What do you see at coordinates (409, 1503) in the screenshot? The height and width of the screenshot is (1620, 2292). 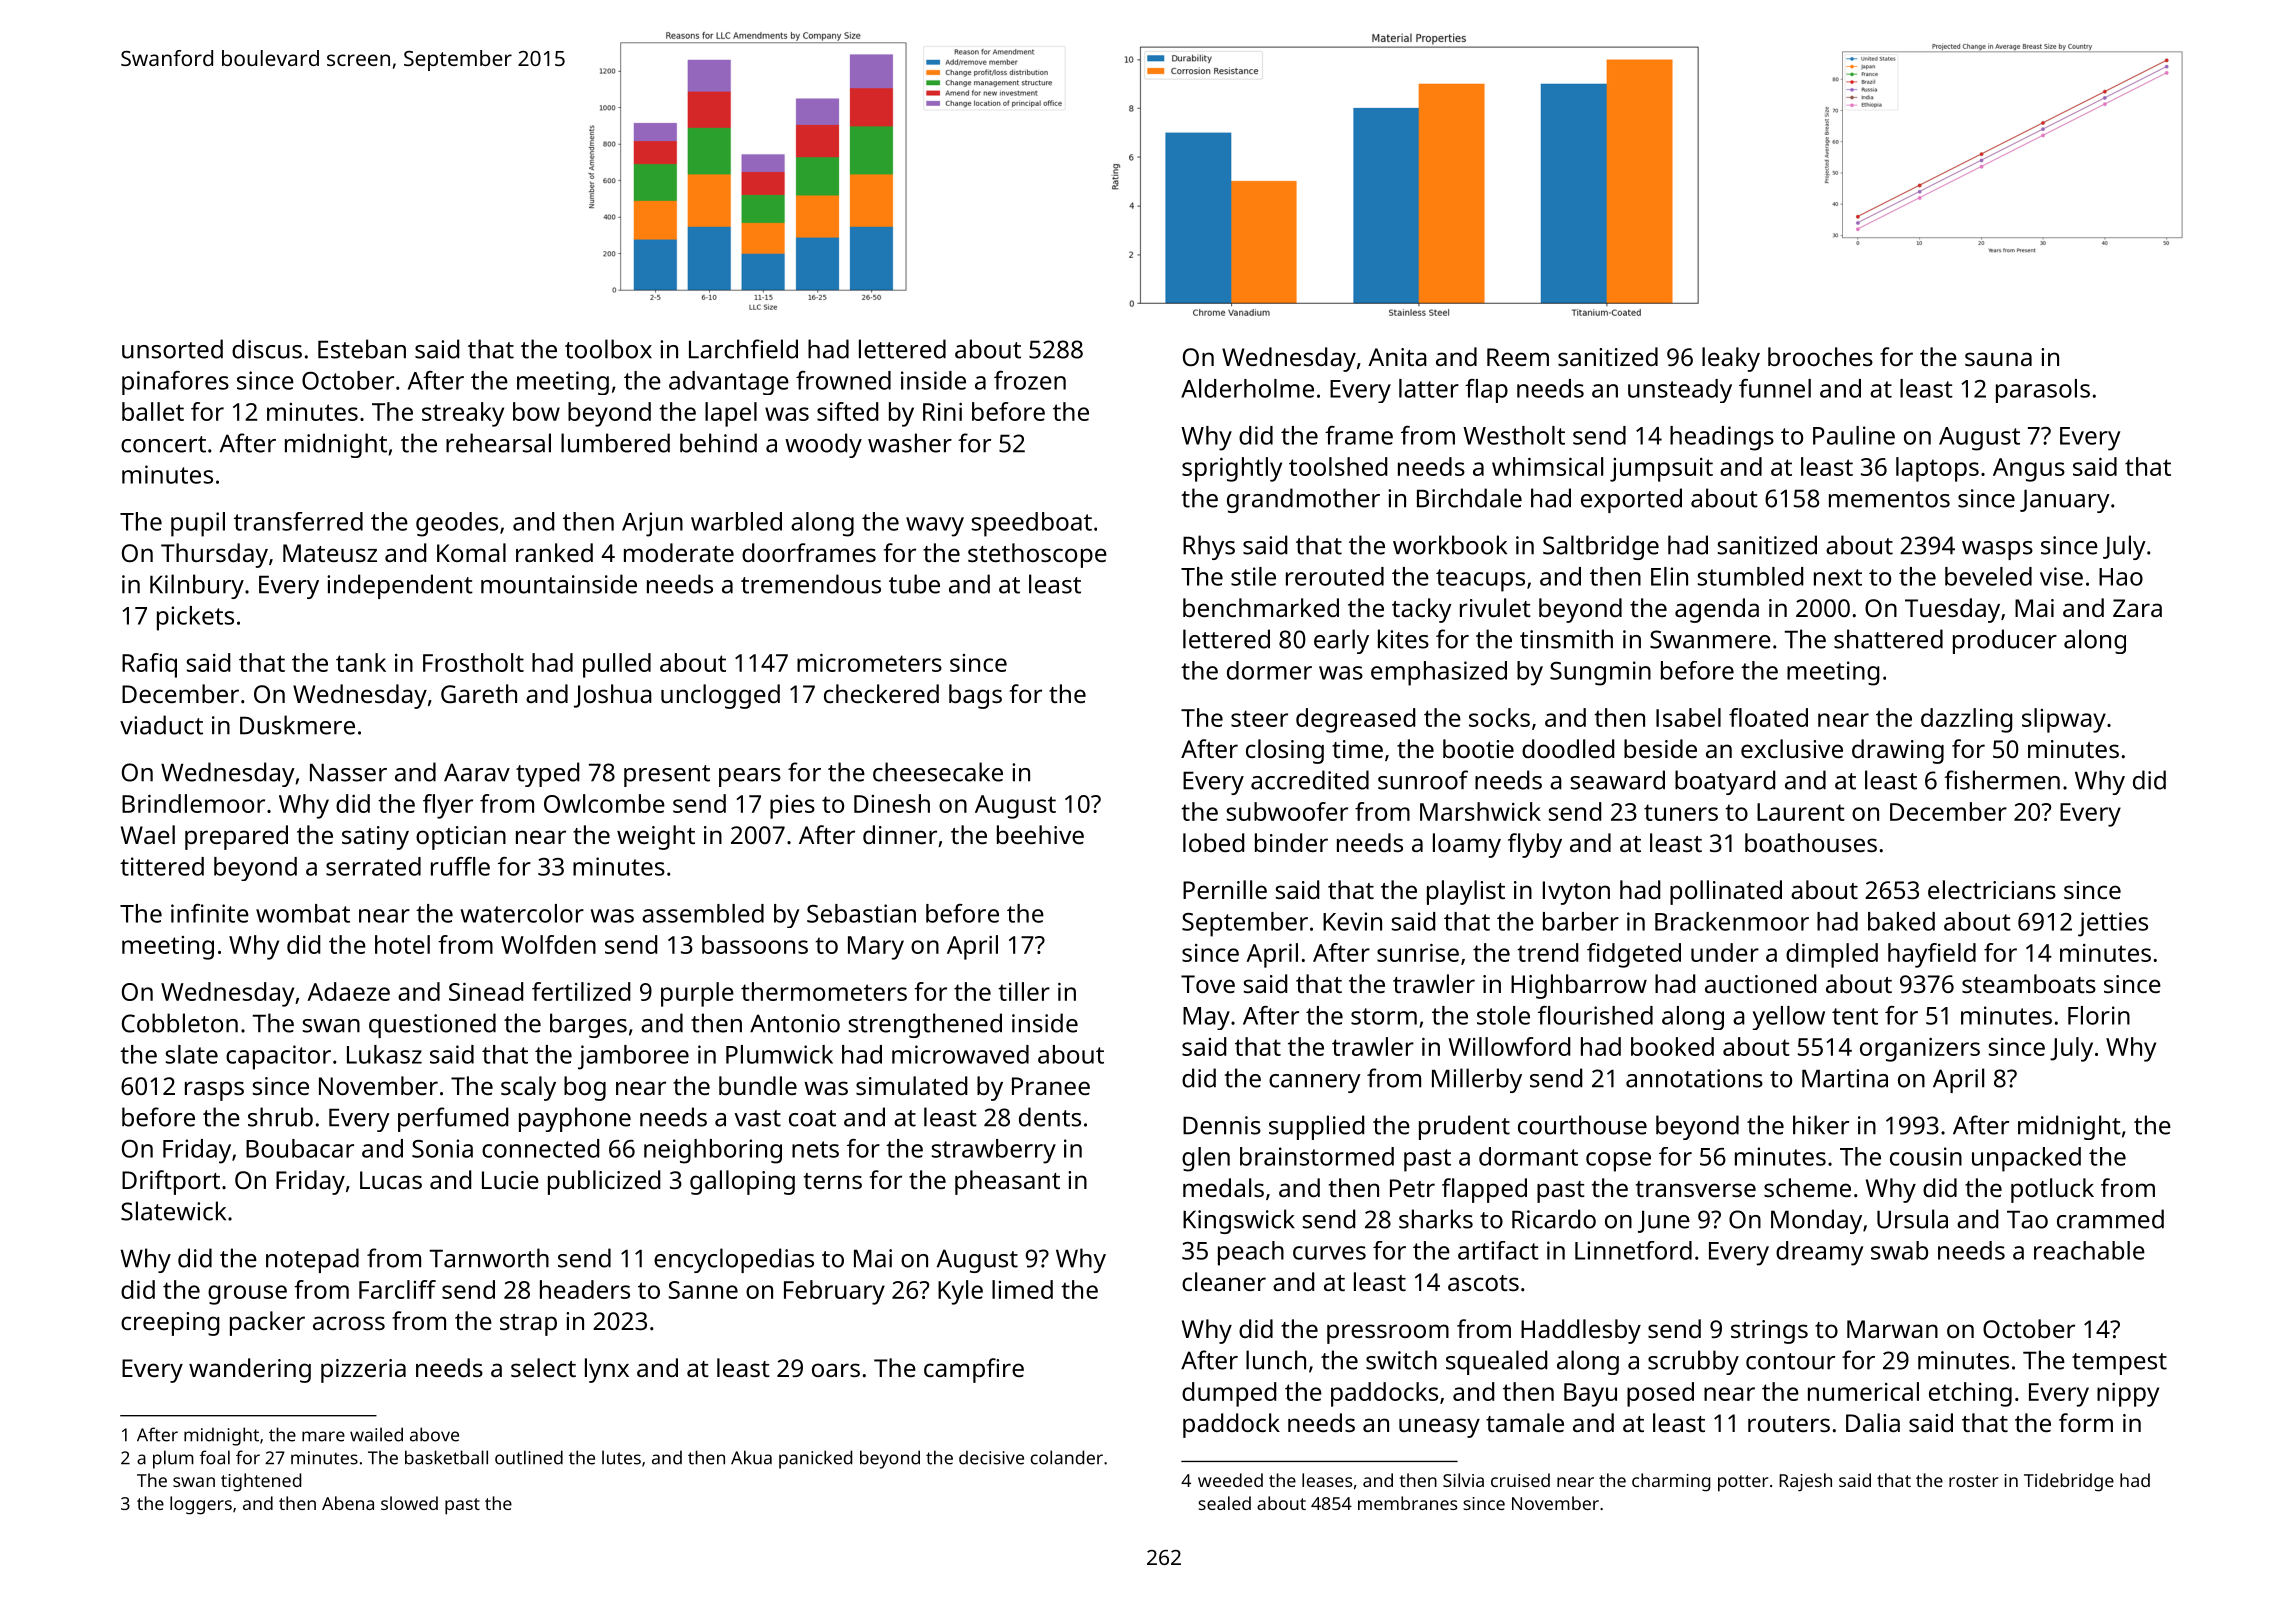 I see `slowed` at bounding box center [409, 1503].
